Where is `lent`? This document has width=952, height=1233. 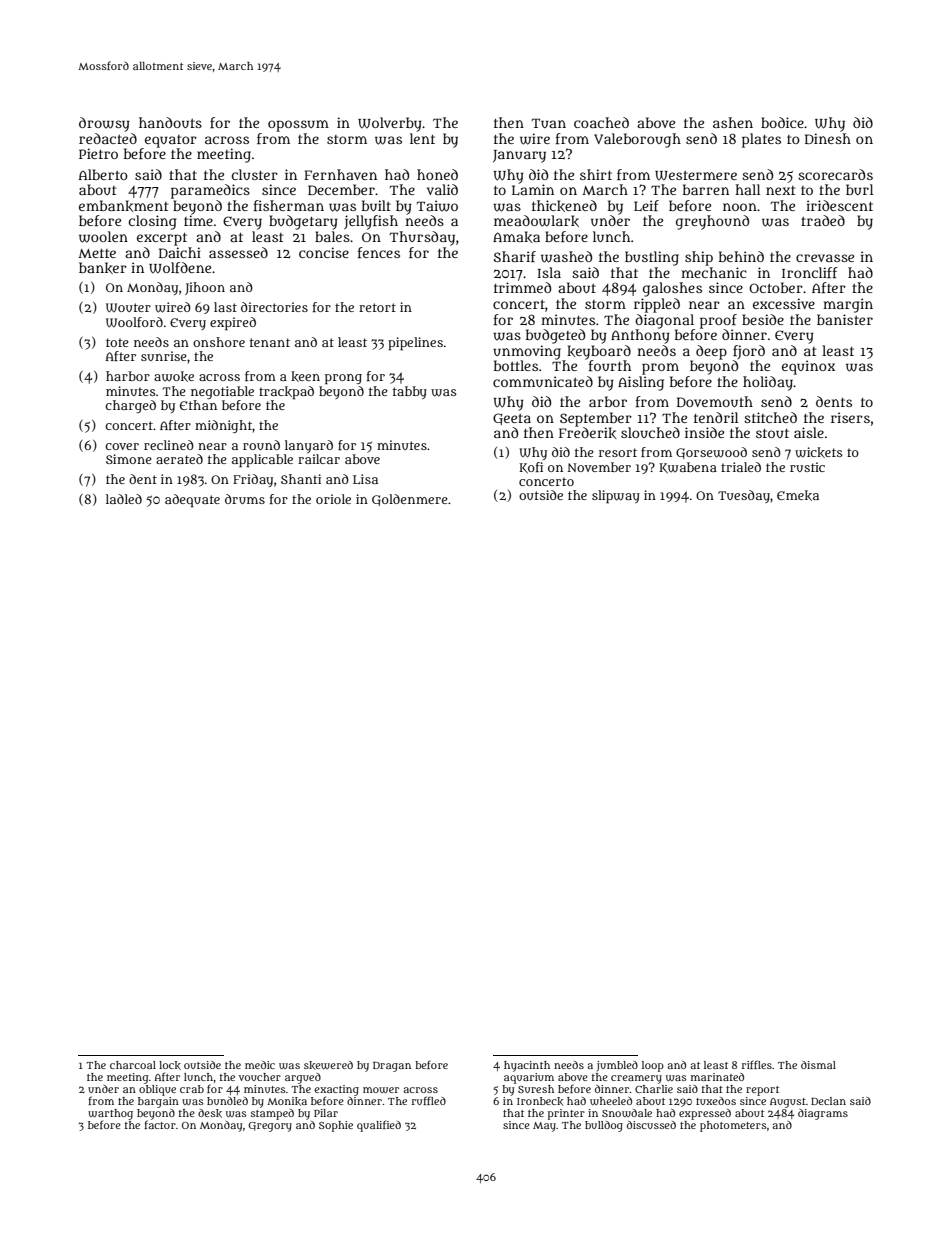 lent is located at coordinates (422, 138).
